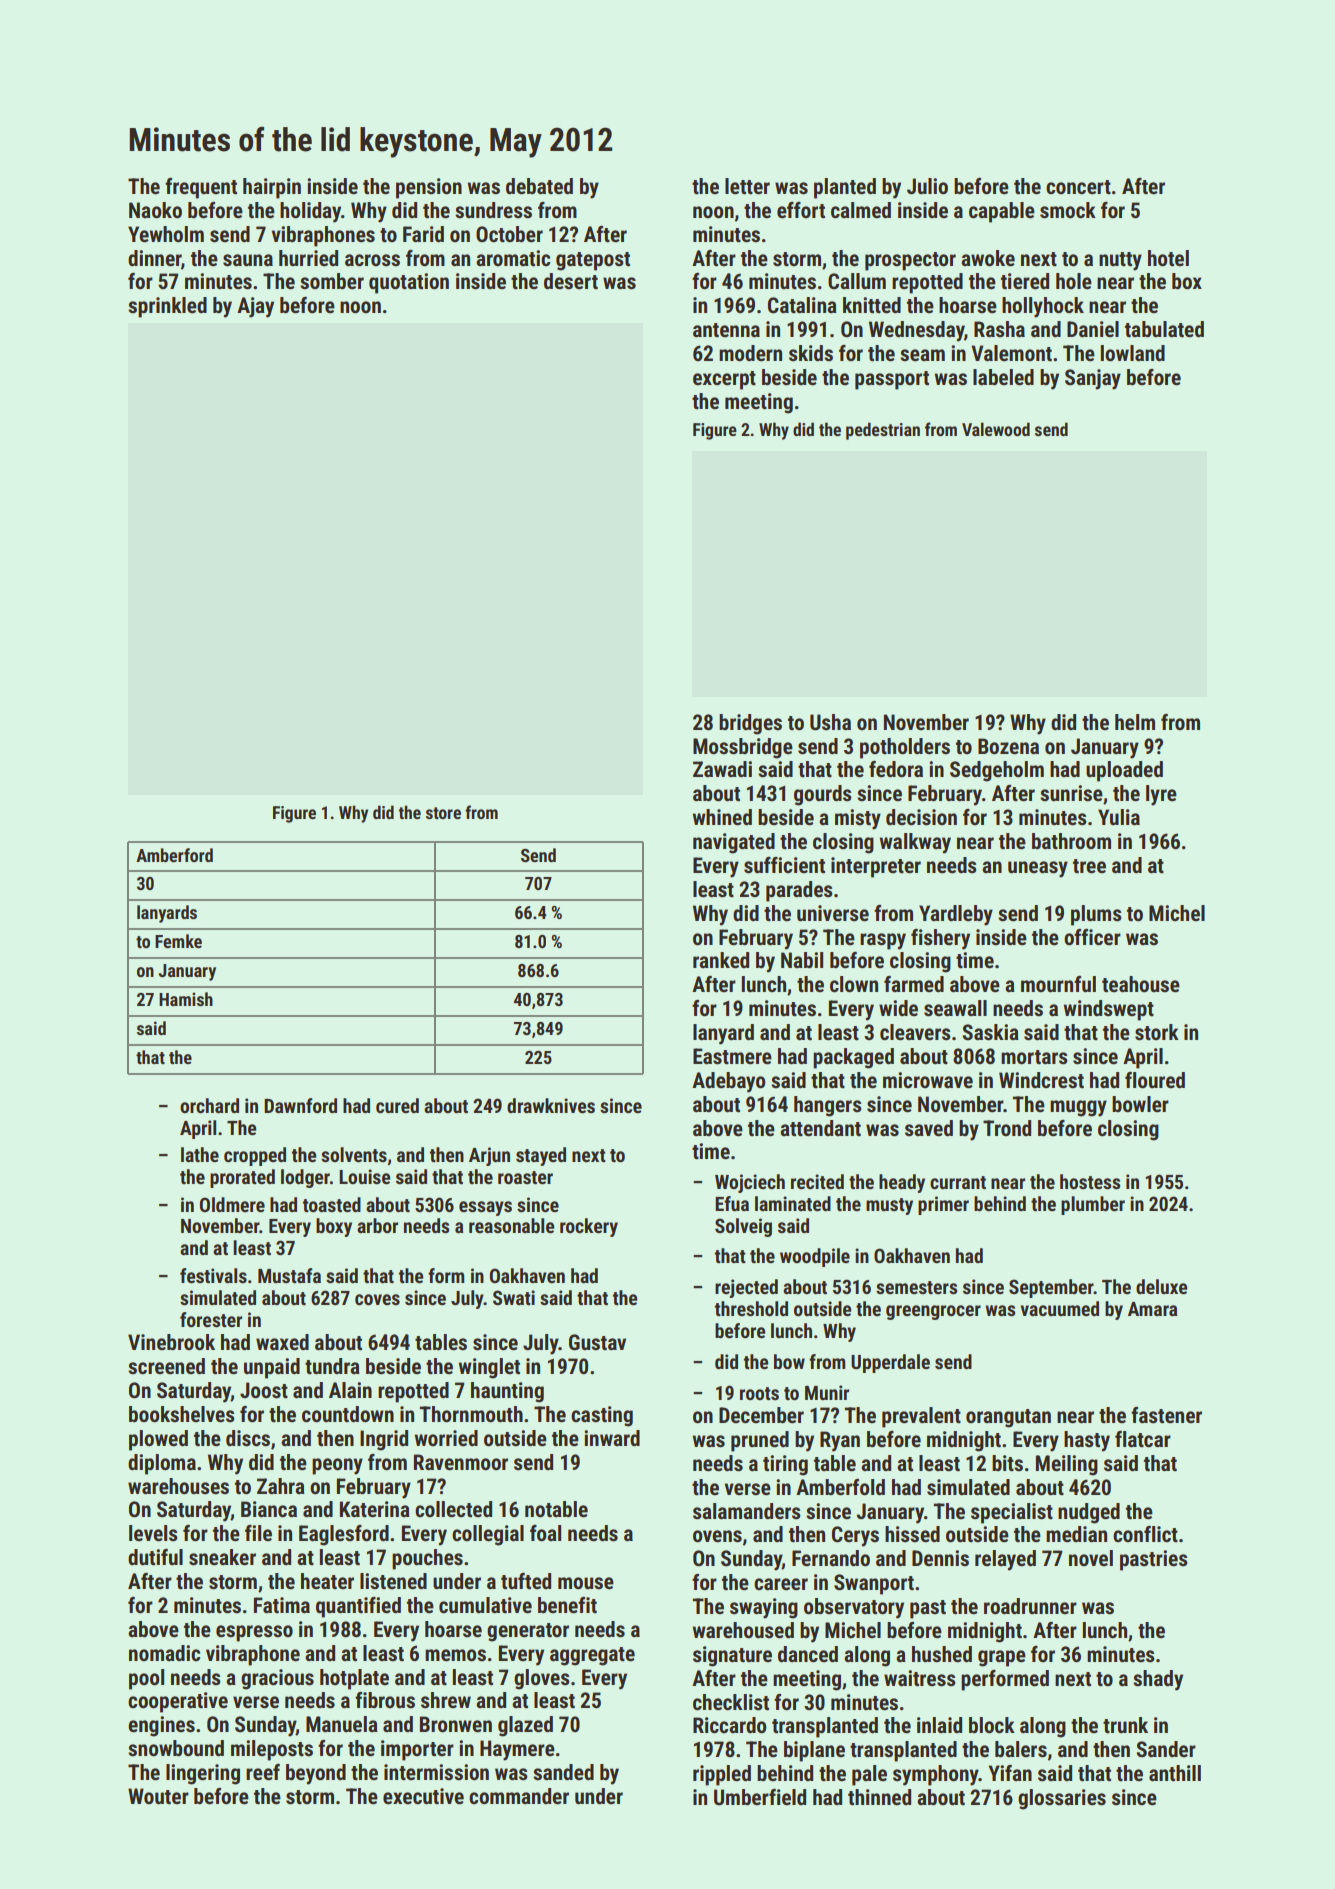 This screenshot has height=1889, width=1335. I want to click on Naoko, so click(155, 210).
